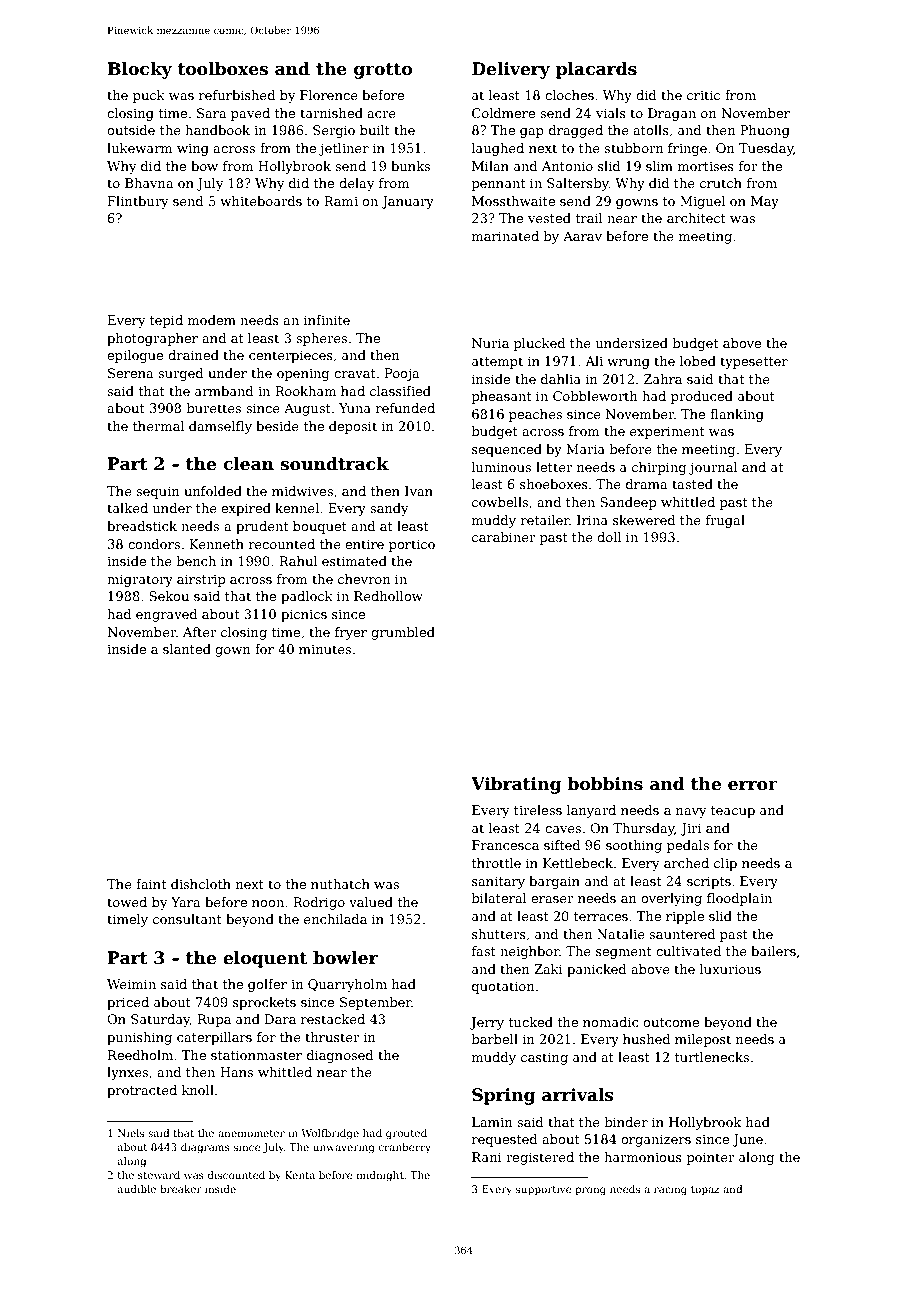 The height and width of the image is (1316, 908). What do you see at coordinates (511, 70) in the image?
I see `Delivery` at bounding box center [511, 70].
